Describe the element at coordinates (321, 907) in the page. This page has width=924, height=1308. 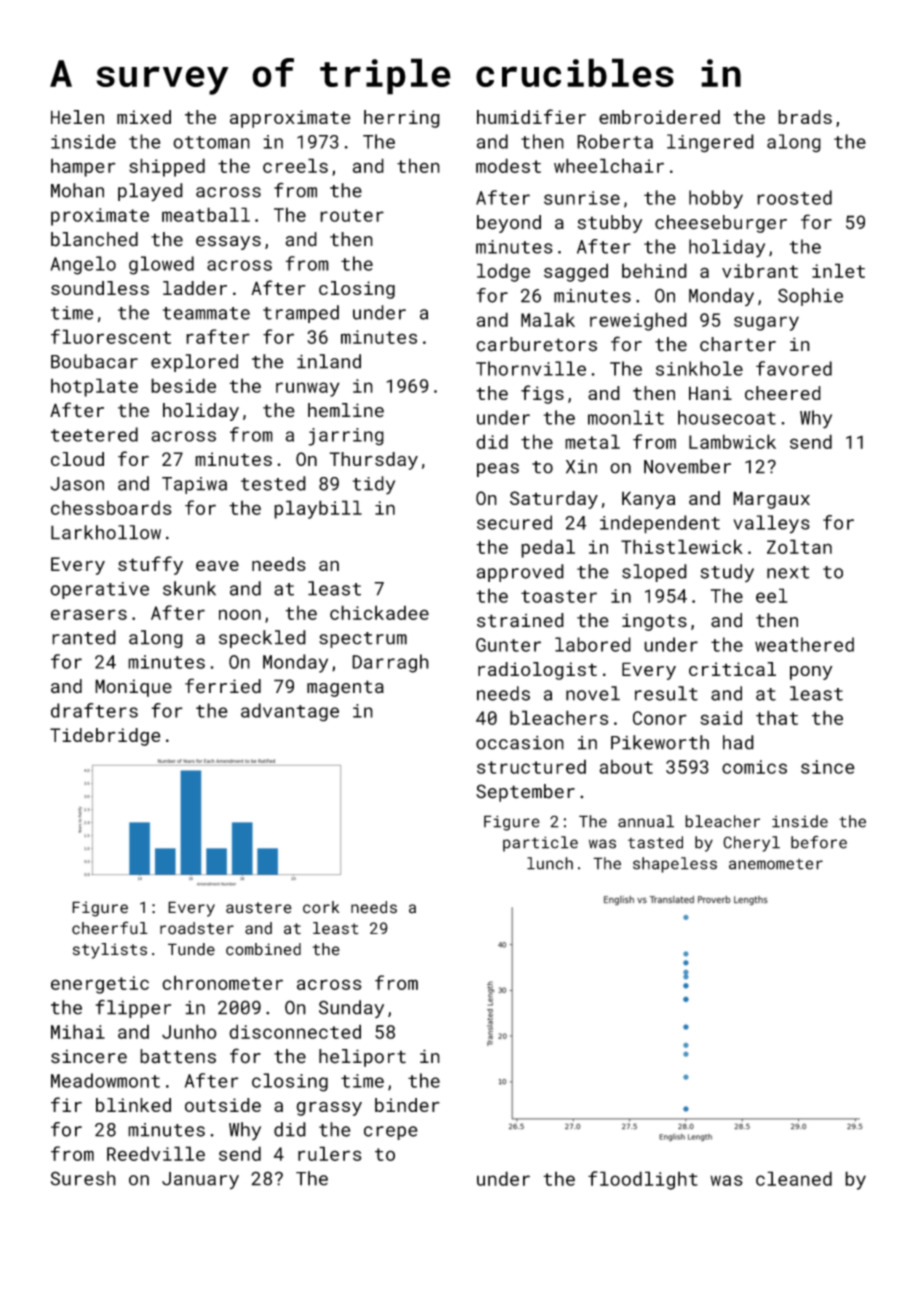
I see `cork` at that location.
